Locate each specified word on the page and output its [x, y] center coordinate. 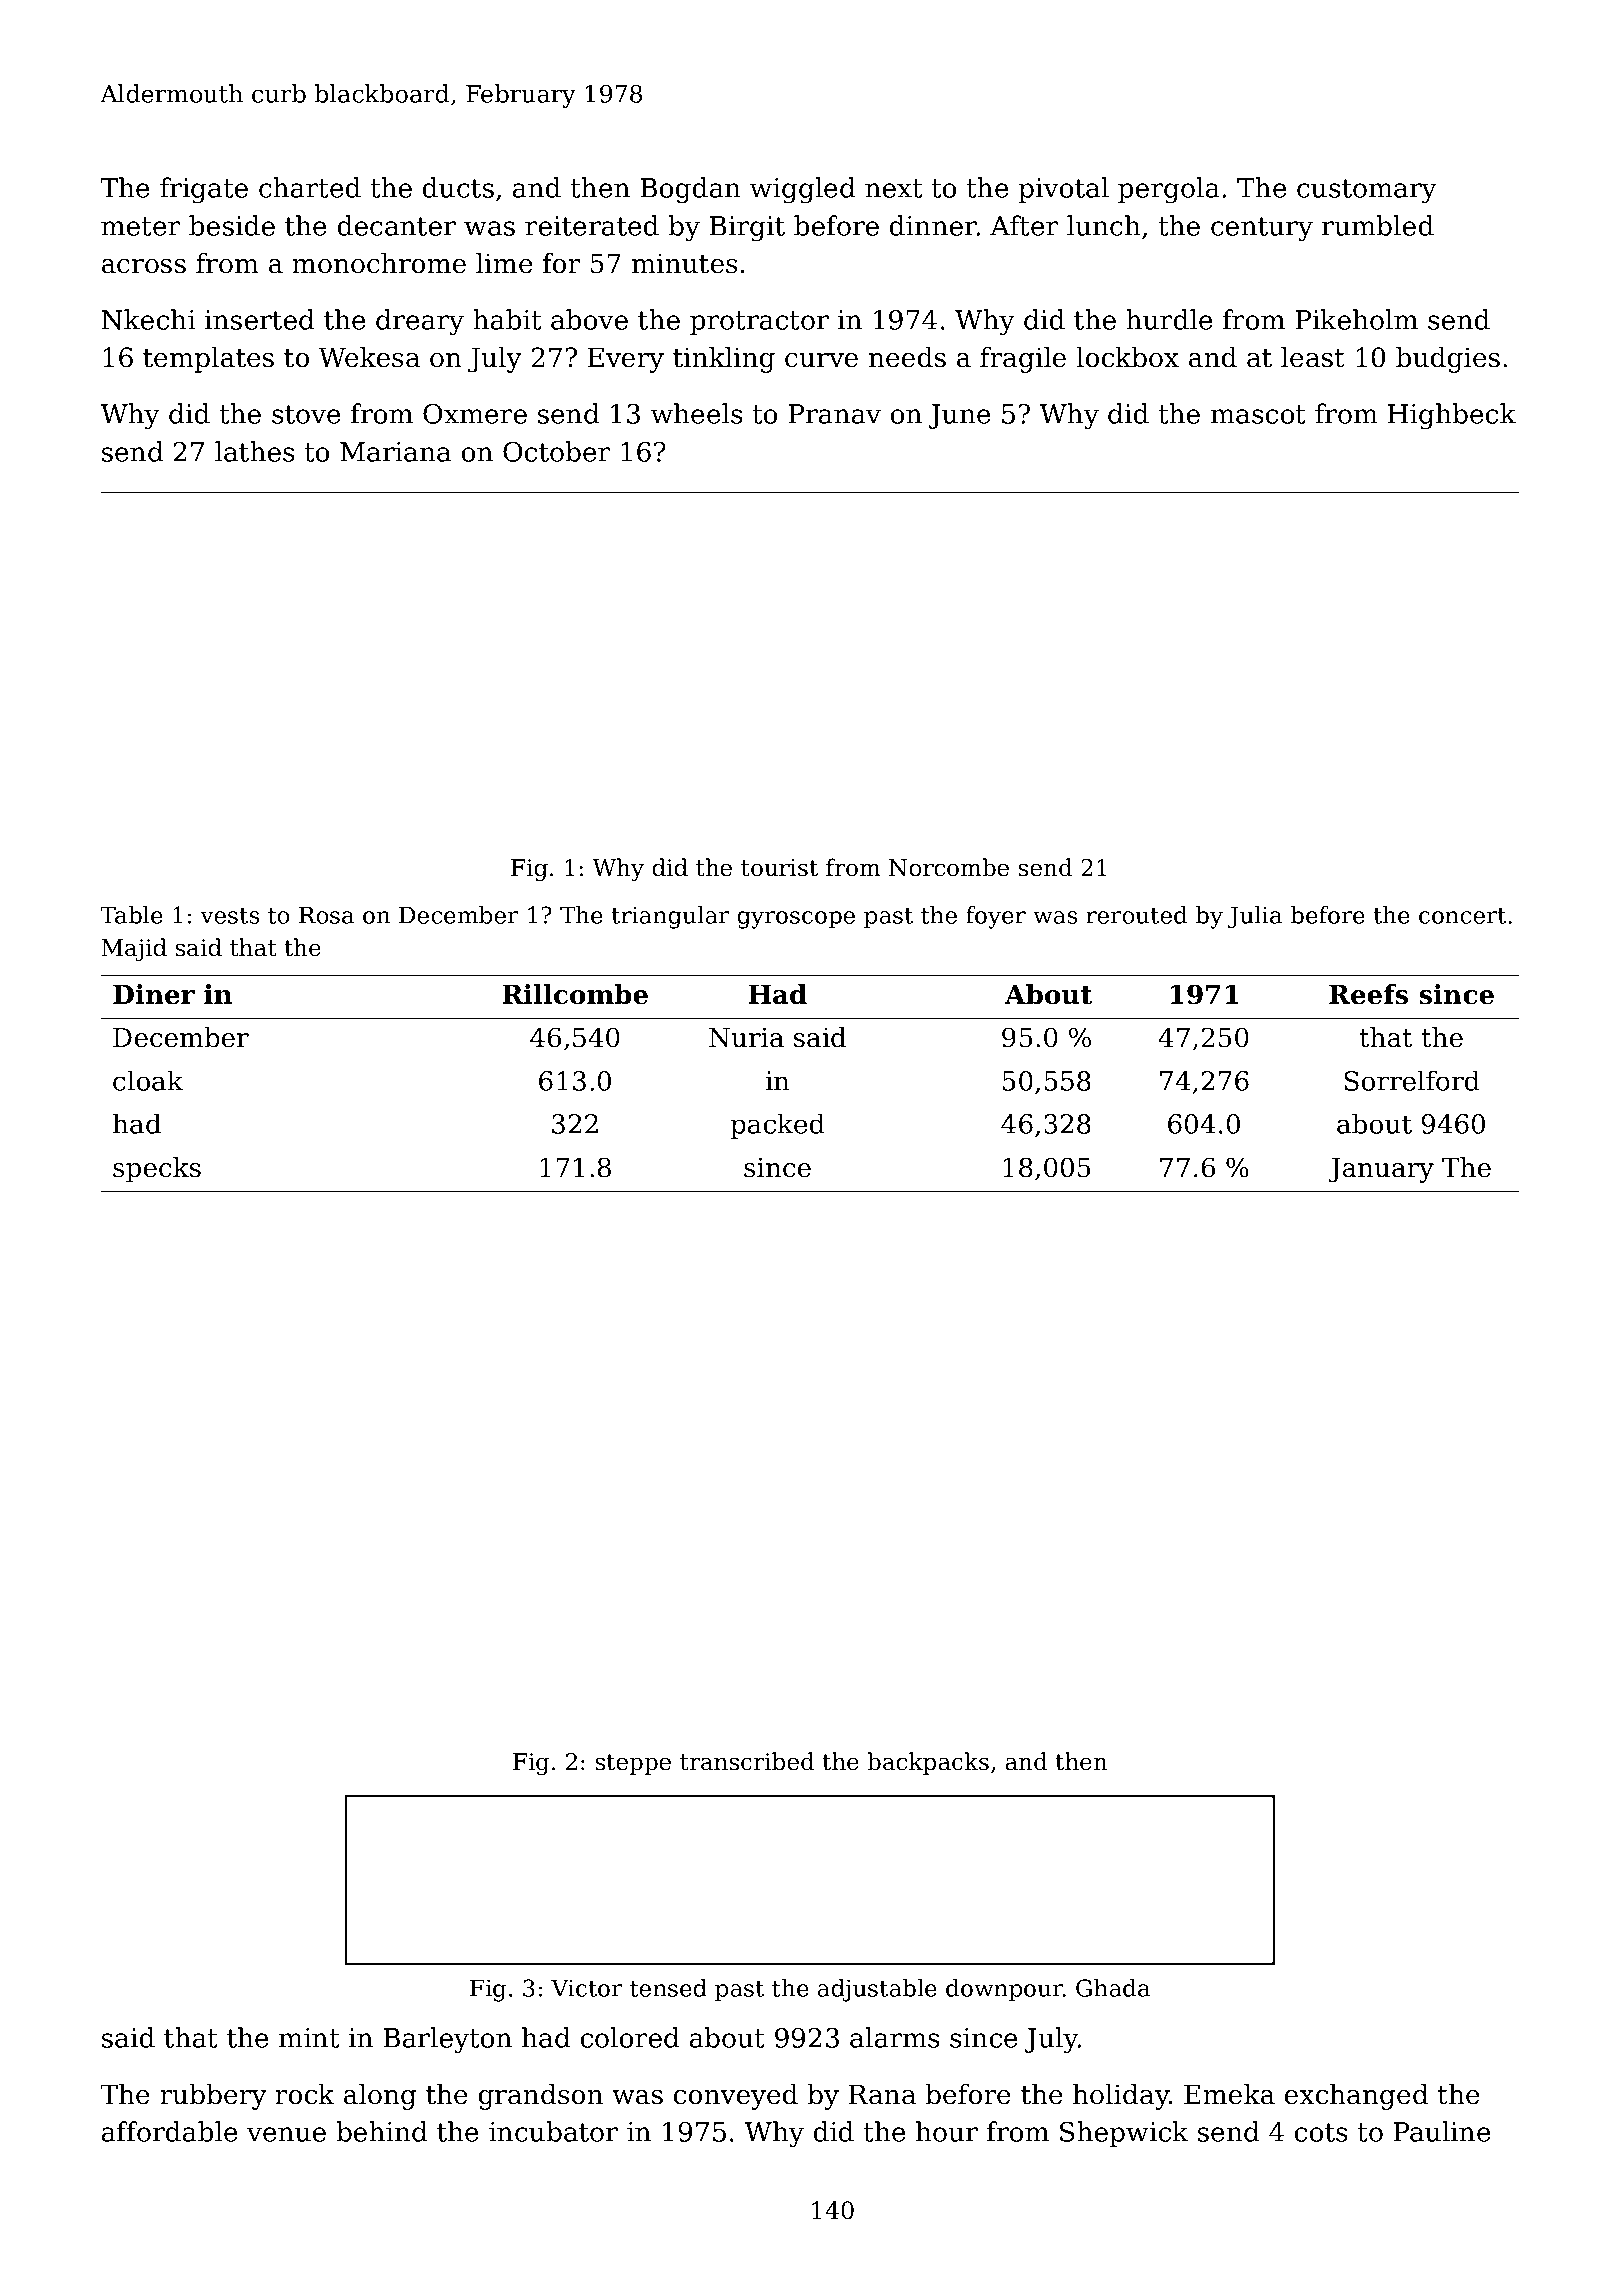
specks [157, 1170]
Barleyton [447, 2040]
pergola [1169, 190]
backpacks [928, 1763]
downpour [1004, 1990]
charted [310, 187]
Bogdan [690, 190]
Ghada [1113, 1988]
